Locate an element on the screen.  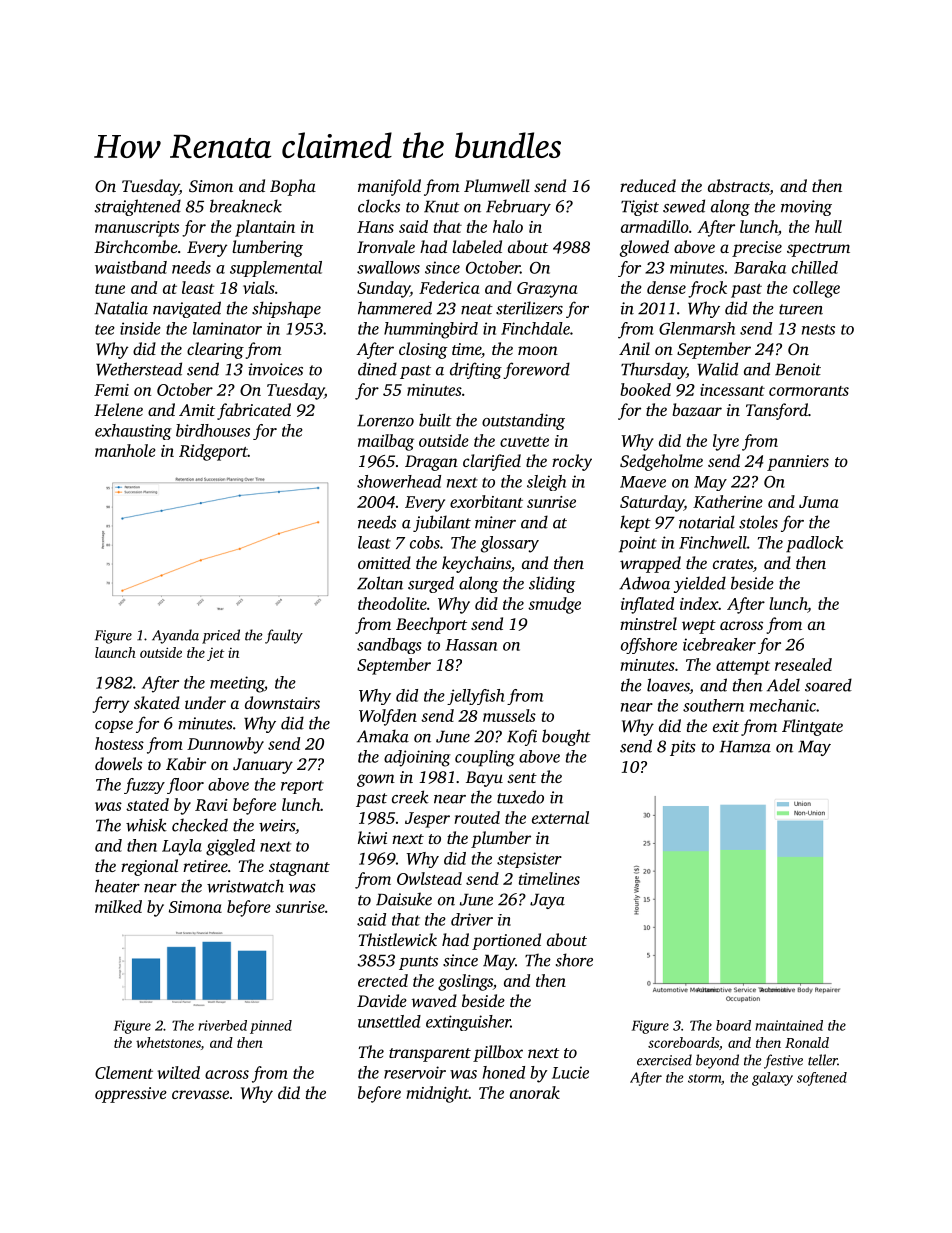
bought is located at coordinates (566, 737).
